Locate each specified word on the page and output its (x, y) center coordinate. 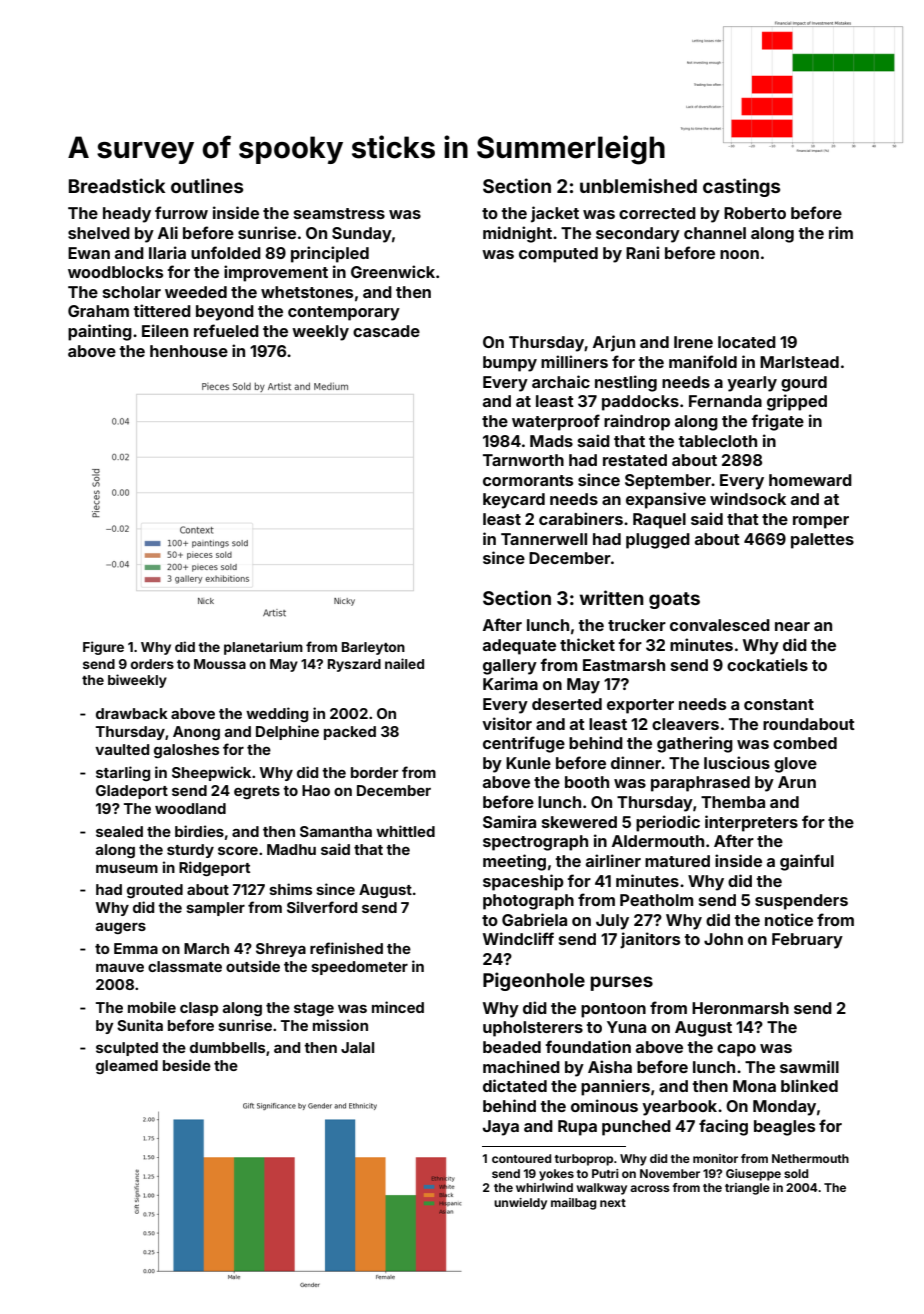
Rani (642, 252)
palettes (822, 541)
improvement (276, 273)
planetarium (263, 648)
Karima (510, 683)
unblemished (638, 185)
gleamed (127, 1067)
